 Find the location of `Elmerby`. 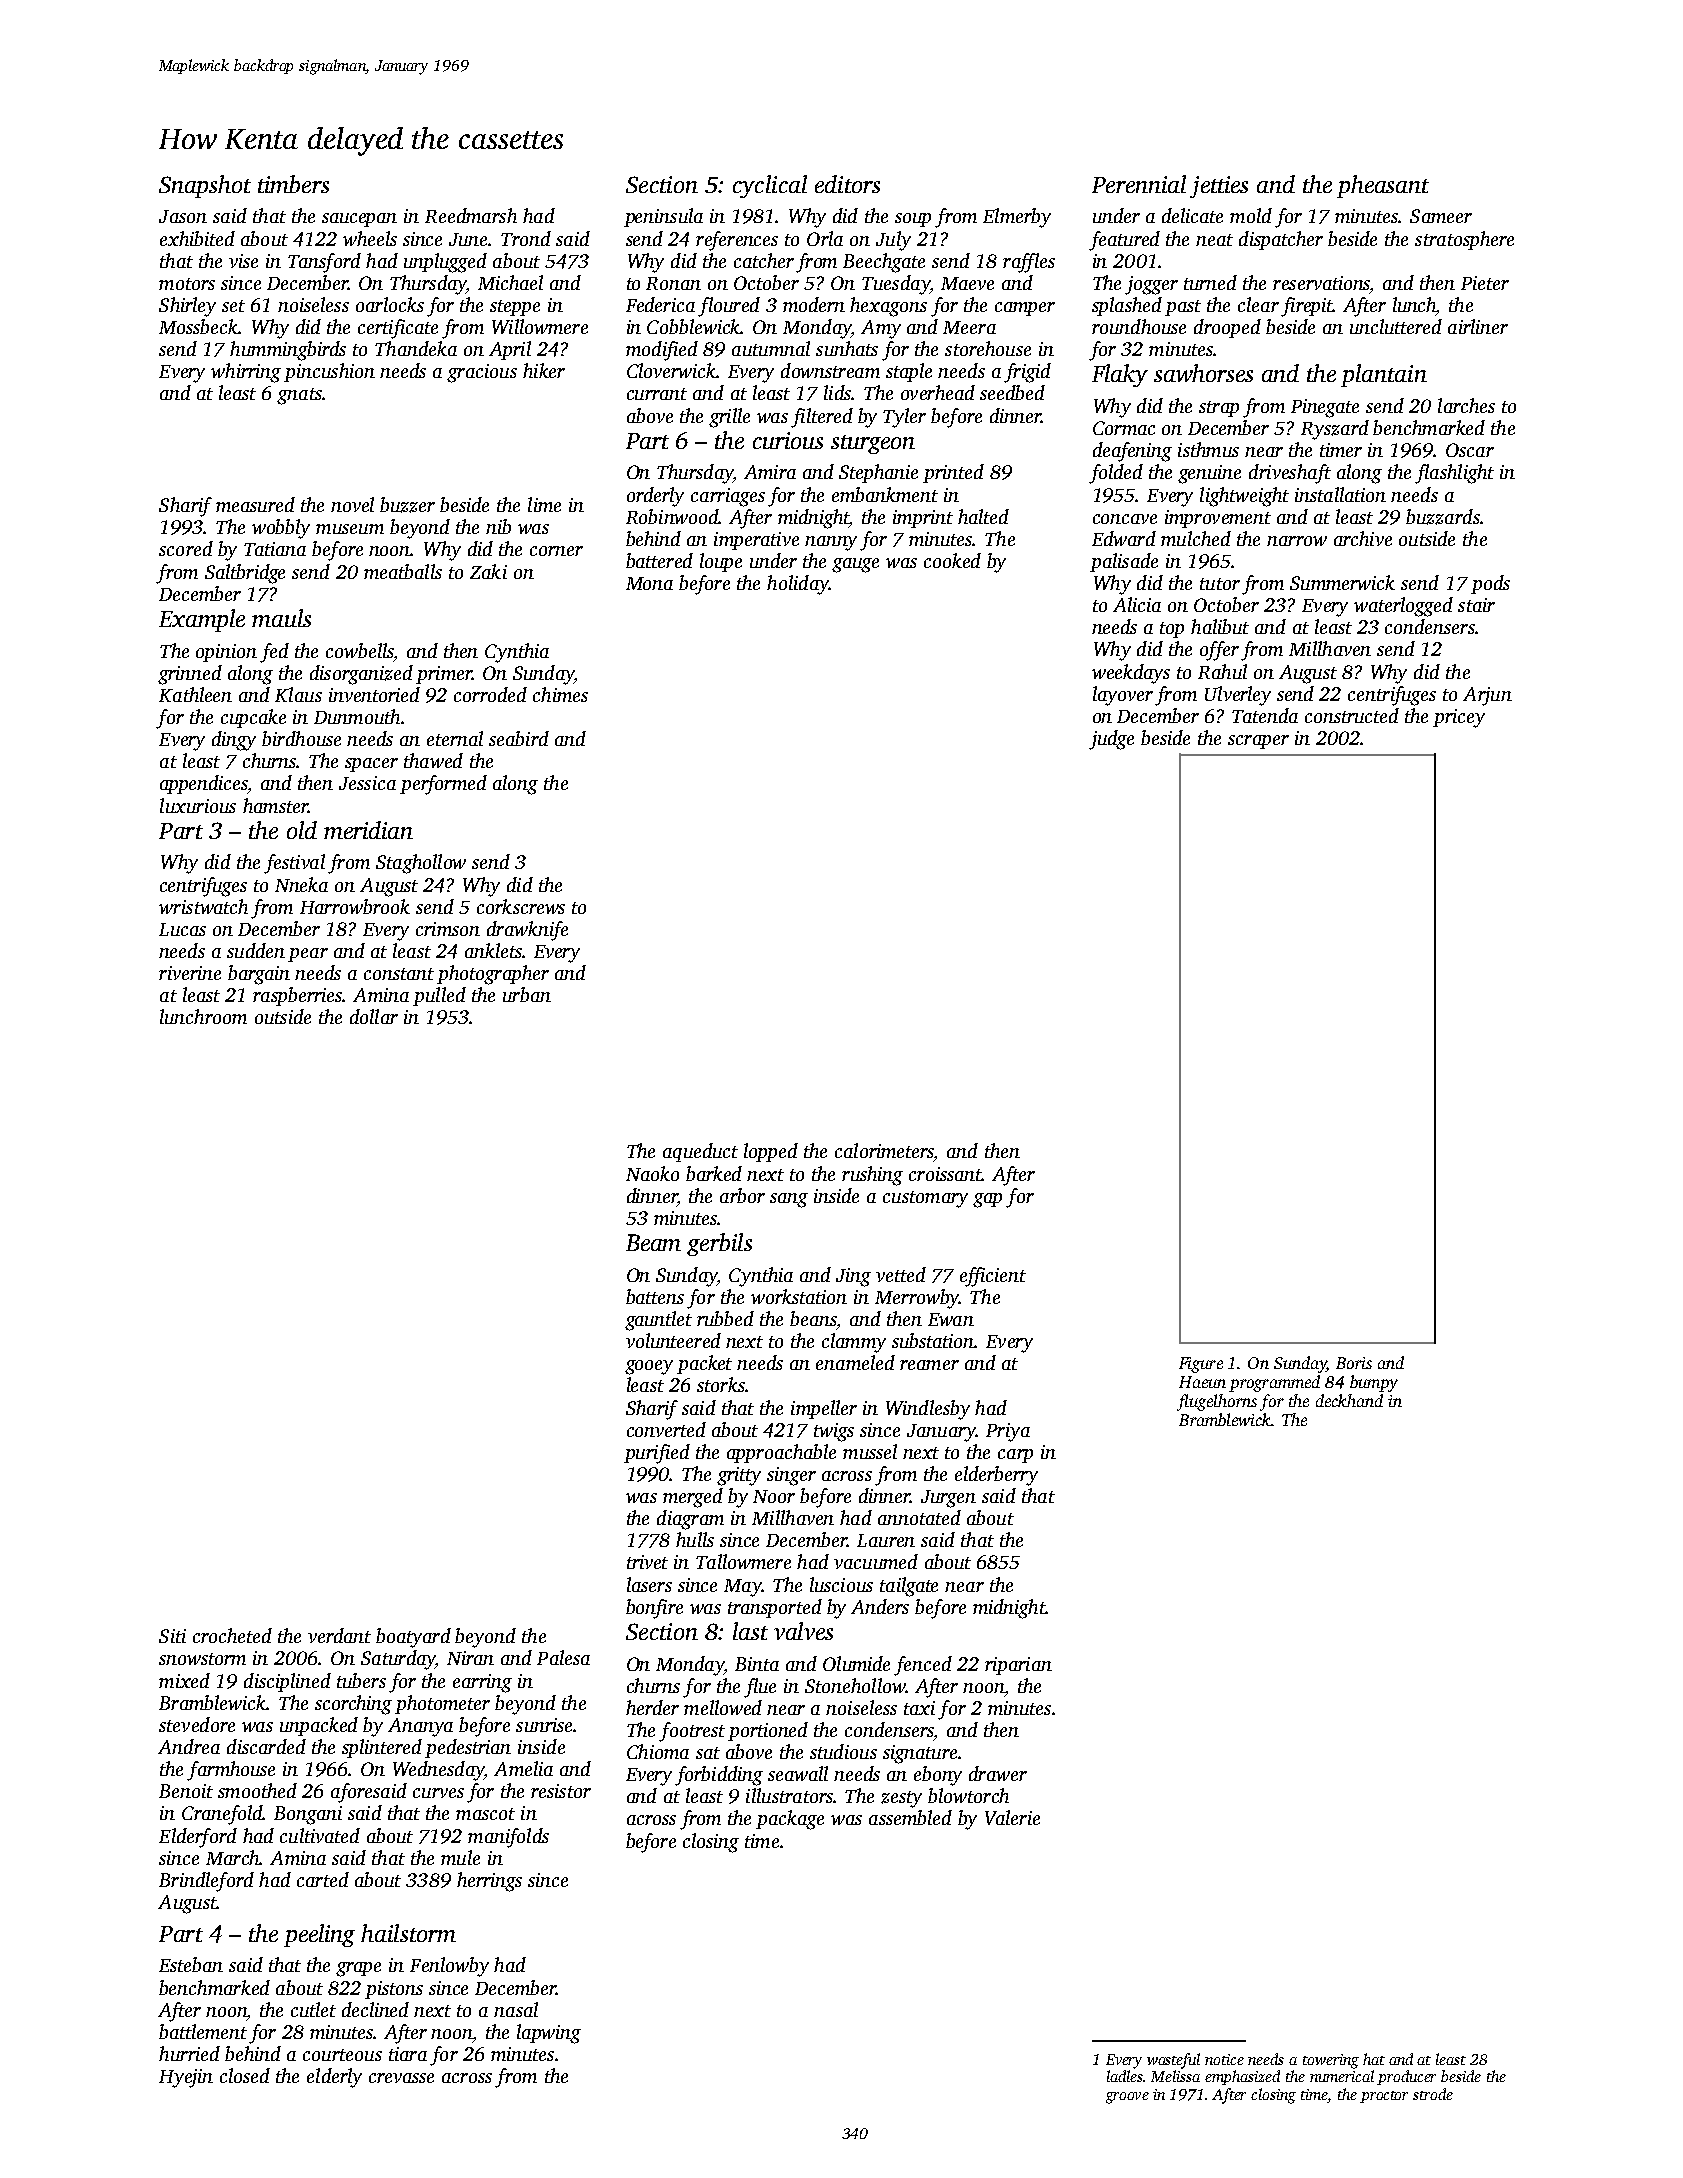

Elmerby is located at coordinates (1017, 218).
